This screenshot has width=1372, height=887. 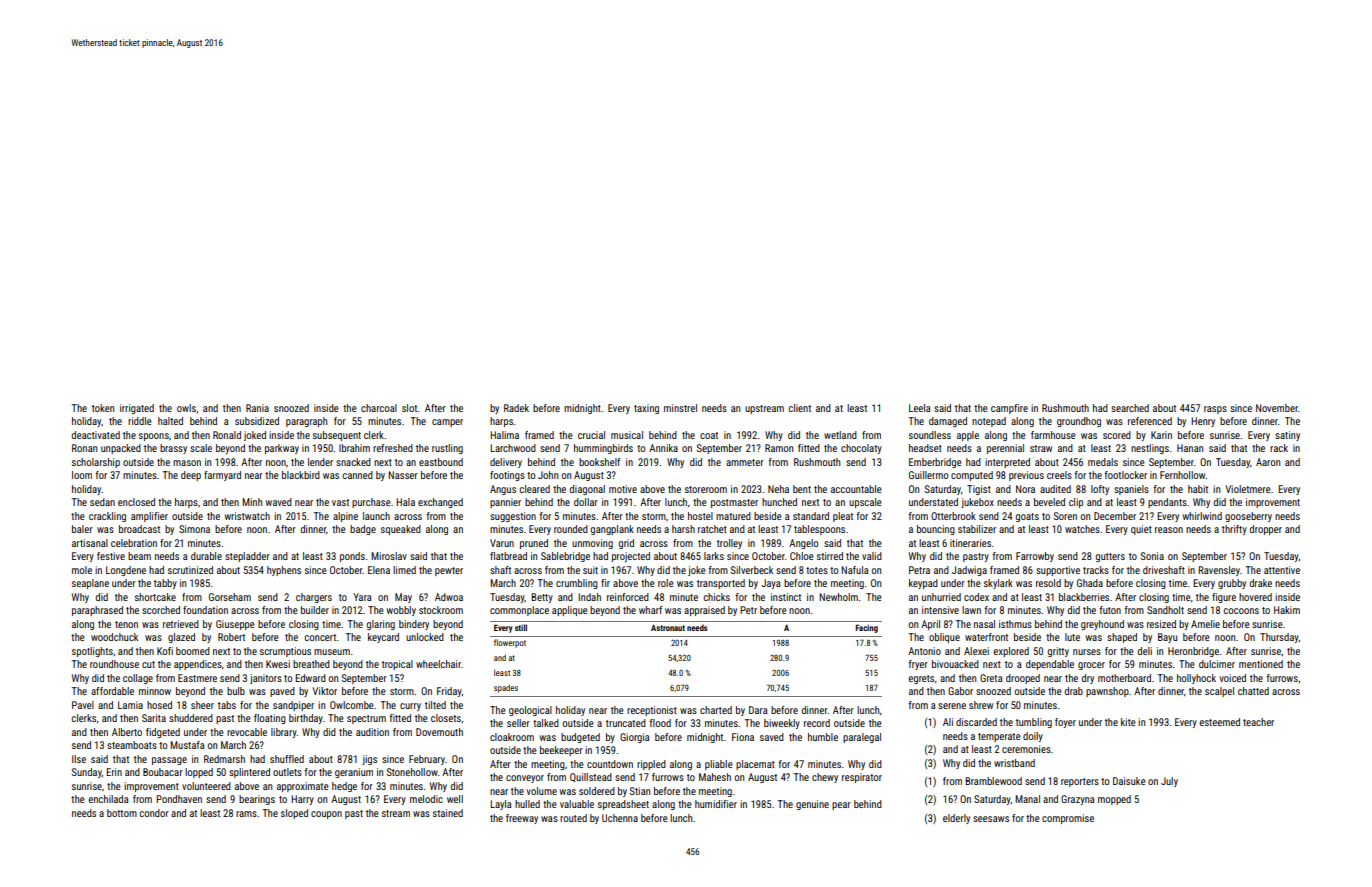 What do you see at coordinates (758, 710) in the screenshot?
I see `Dara` at bounding box center [758, 710].
